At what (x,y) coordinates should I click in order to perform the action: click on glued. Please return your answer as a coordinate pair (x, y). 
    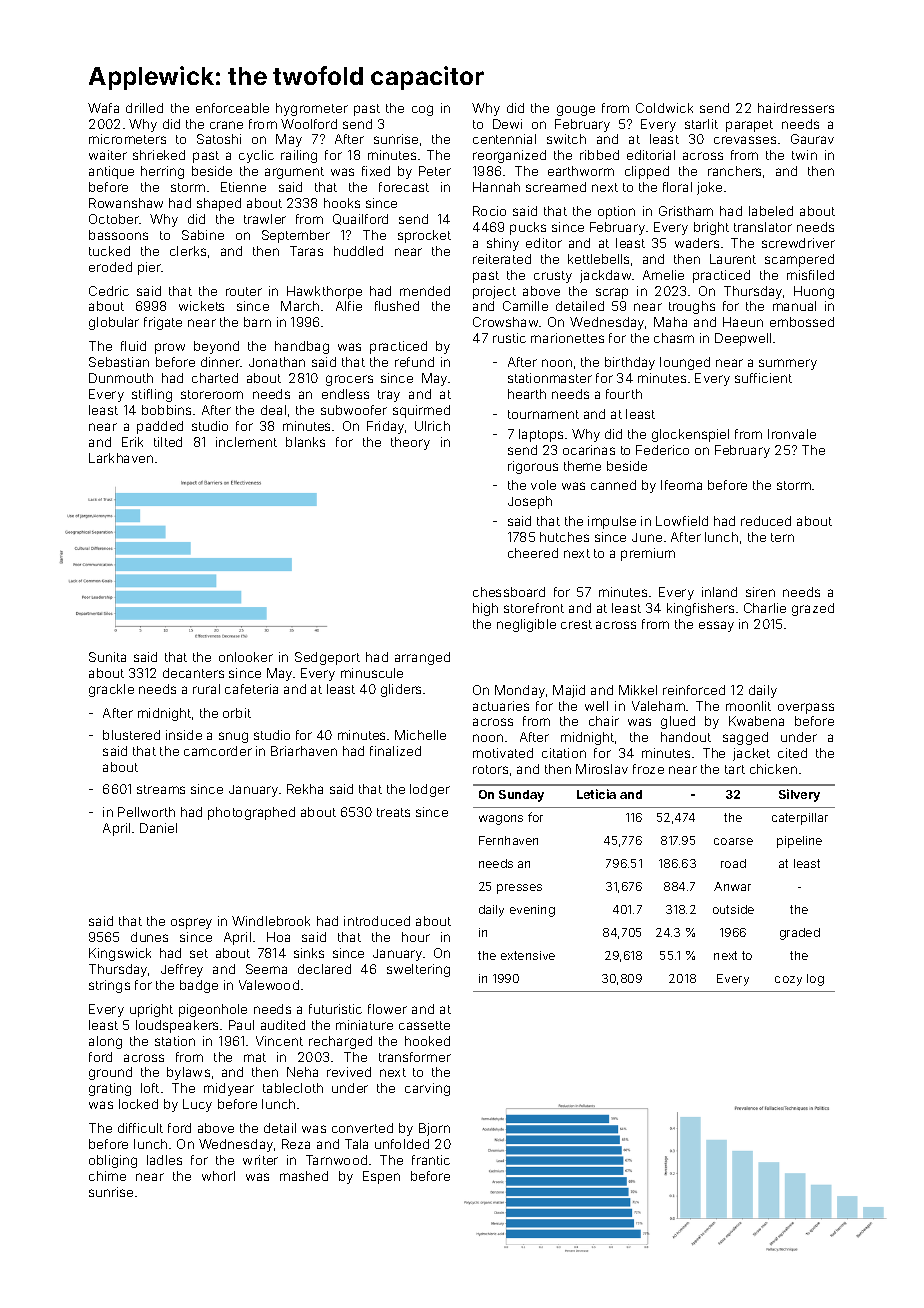
    Looking at the image, I should click on (678, 722).
